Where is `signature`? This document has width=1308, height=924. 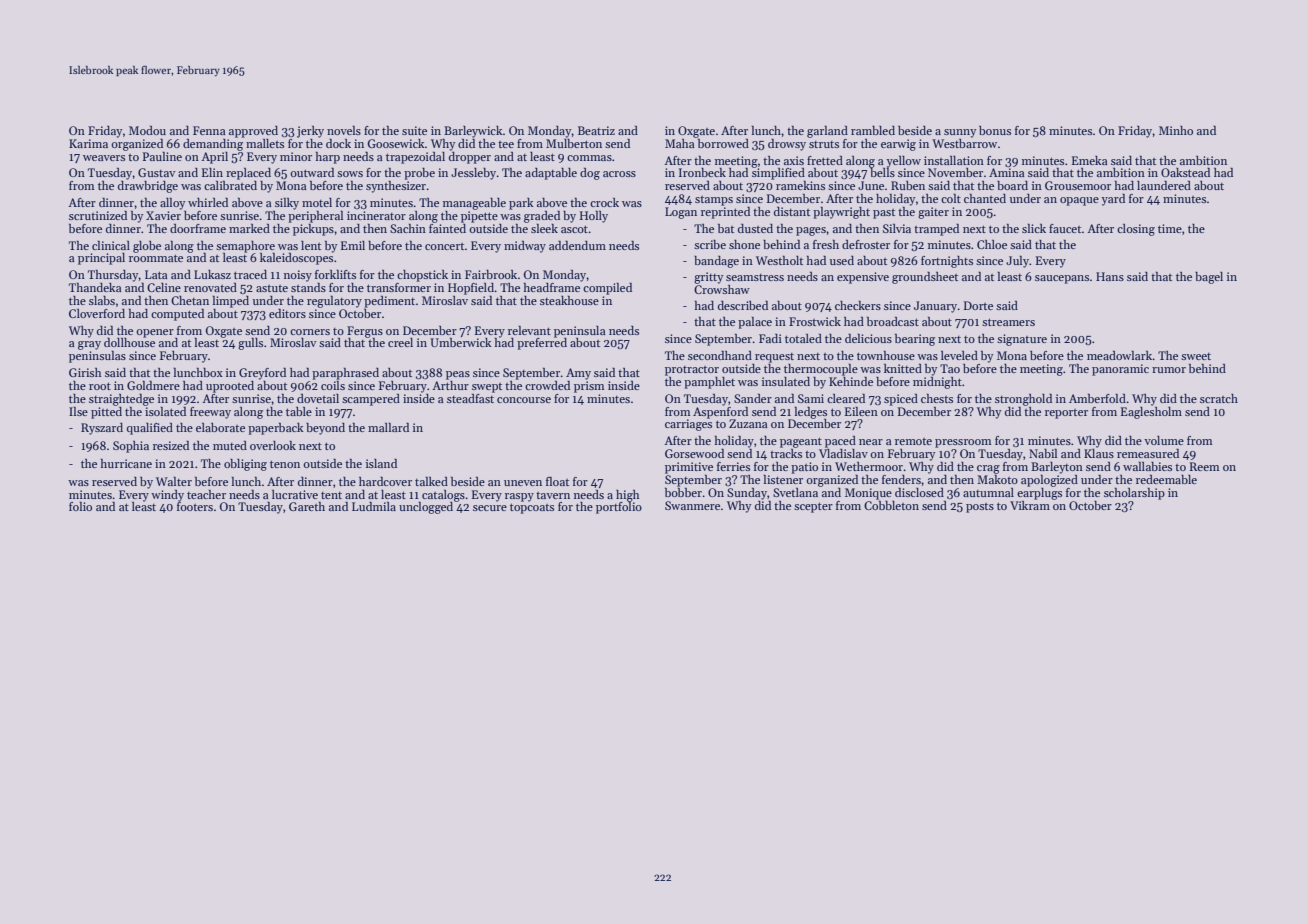
signature is located at coordinates (1022, 340).
